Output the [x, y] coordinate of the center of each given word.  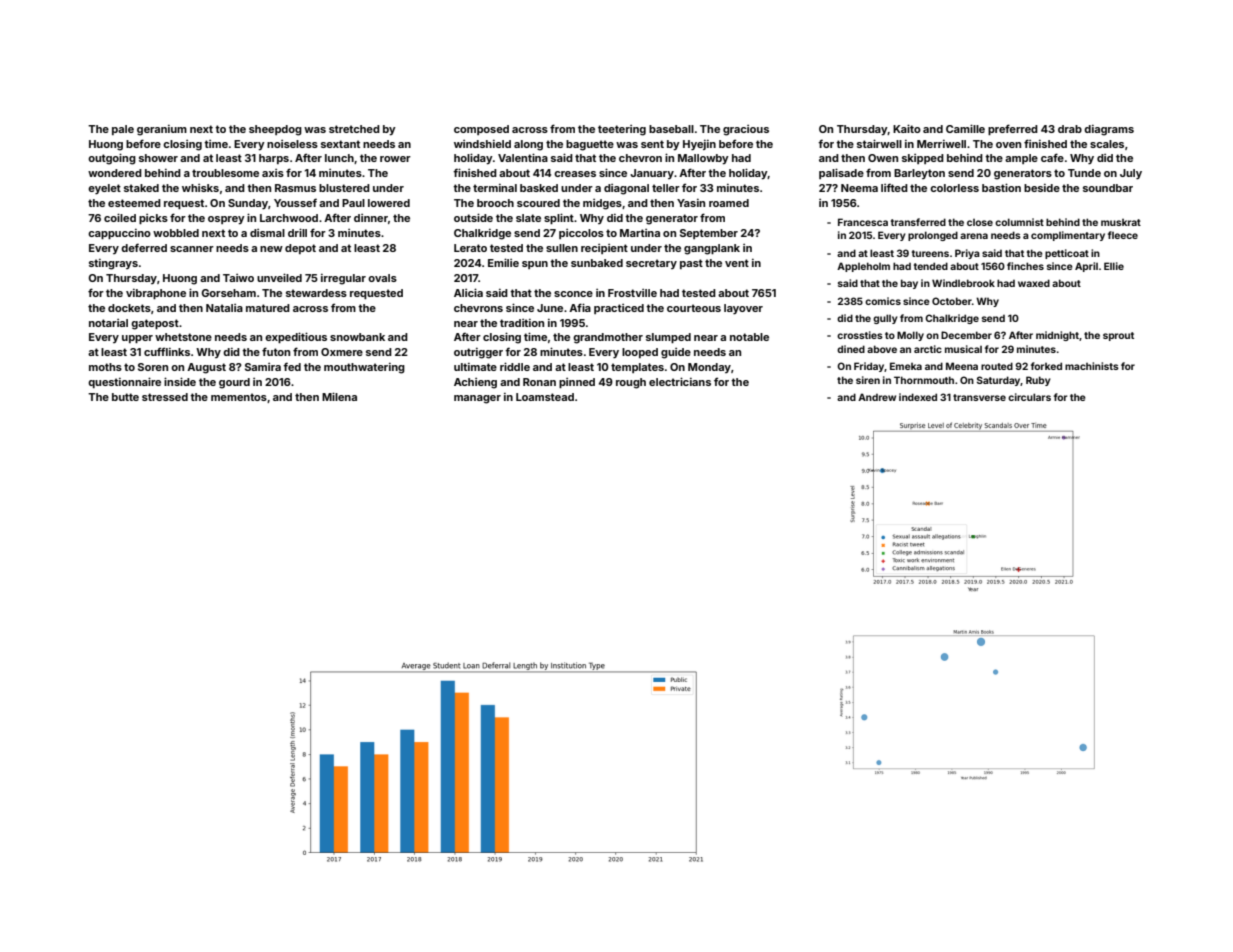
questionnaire [124, 382]
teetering [622, 130]
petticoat [1067, 254]
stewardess [316, 293]
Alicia [468, 292]
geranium [162, 130]
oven [1008, 145]
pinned [577, 383]
